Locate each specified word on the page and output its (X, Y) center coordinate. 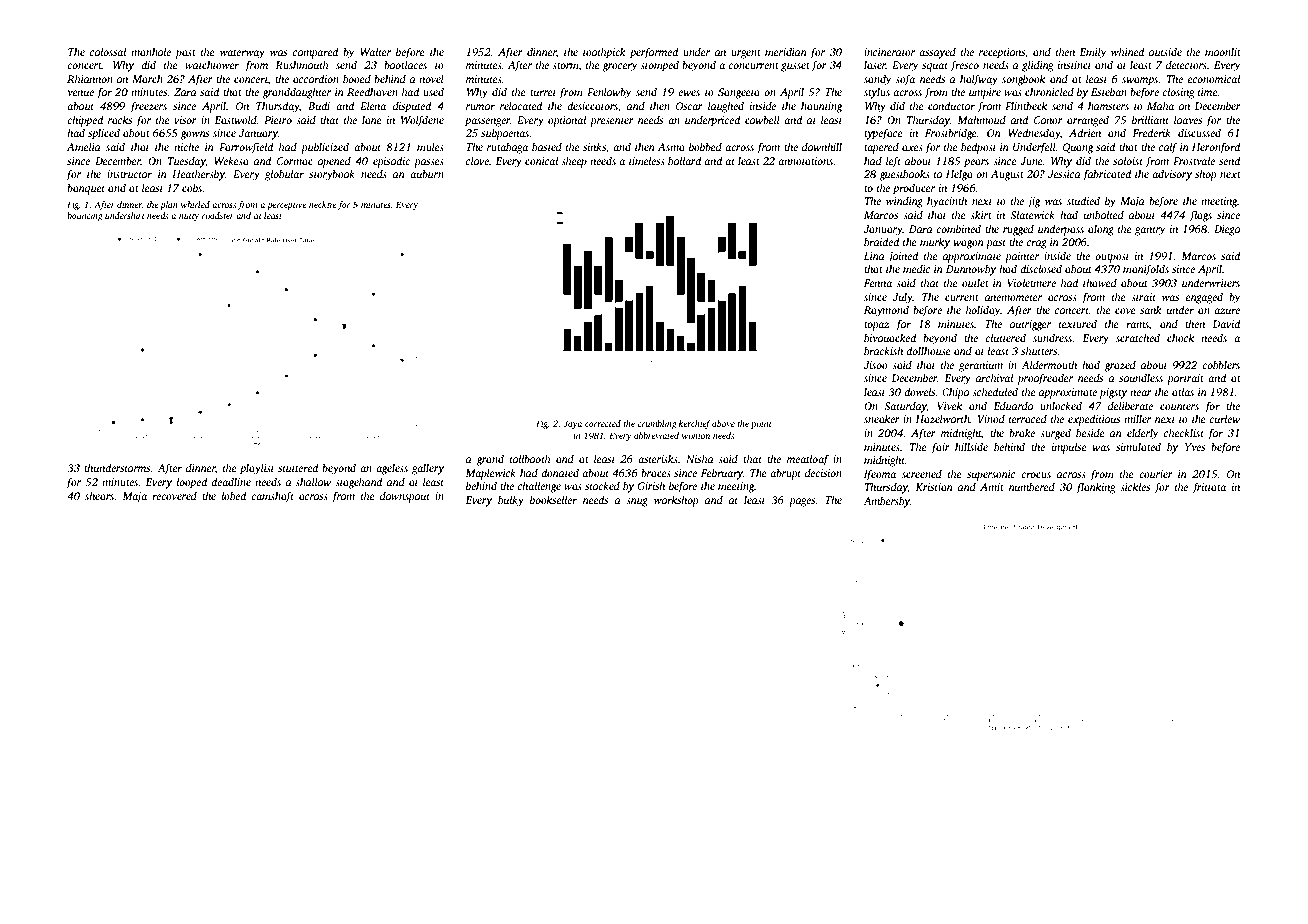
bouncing (84, 216)
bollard (684, 160)
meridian (786, 51)
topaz (876, 326)
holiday (983, 311)
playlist (257, 469)
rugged (1018, 230)
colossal (108, 51)
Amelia (83, 147)
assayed (937, 53)
